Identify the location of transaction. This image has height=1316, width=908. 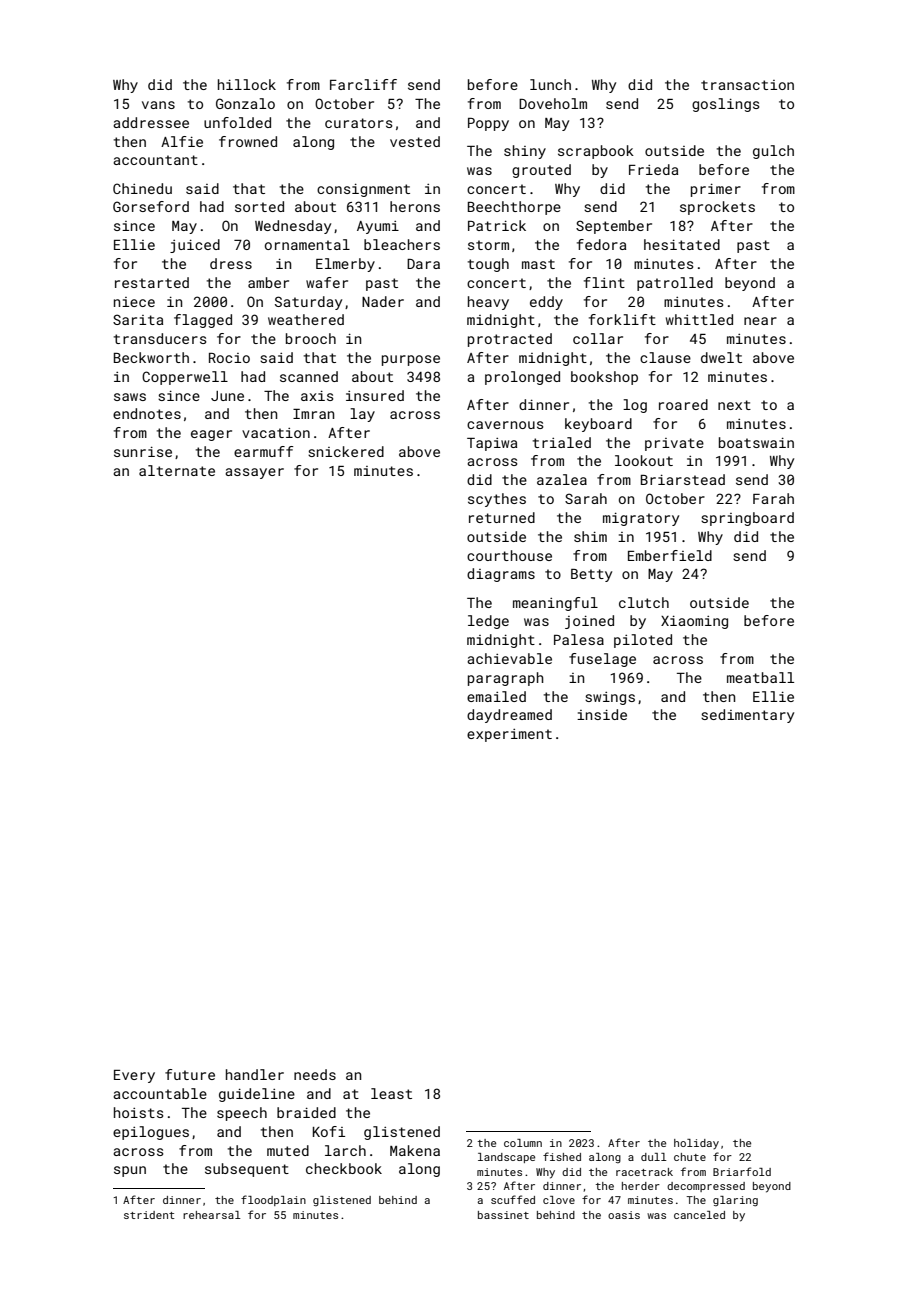
(747, 85).
